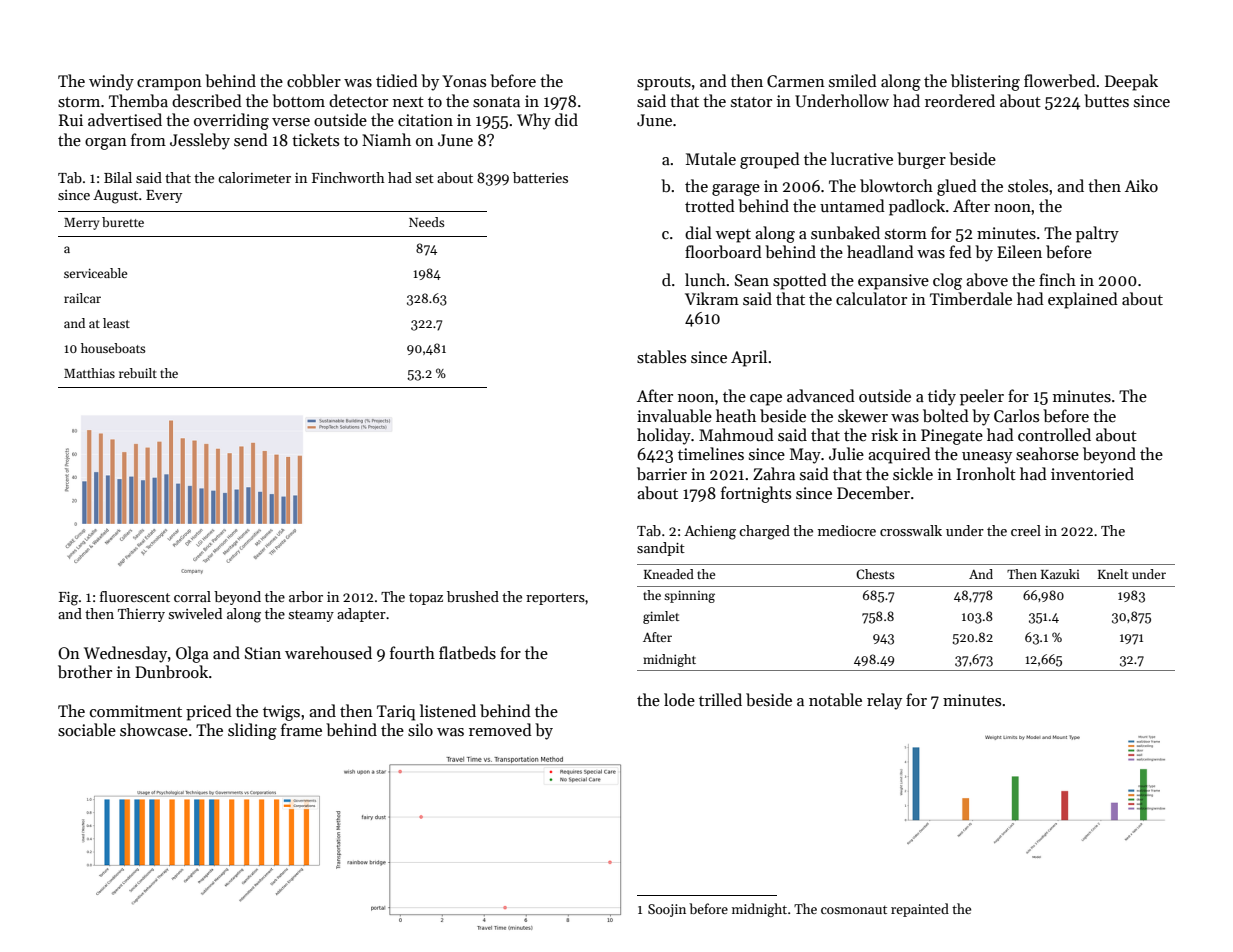  Describe the element at coordinates (306, 596) in the screenshot. I see `arbor` at that location.
